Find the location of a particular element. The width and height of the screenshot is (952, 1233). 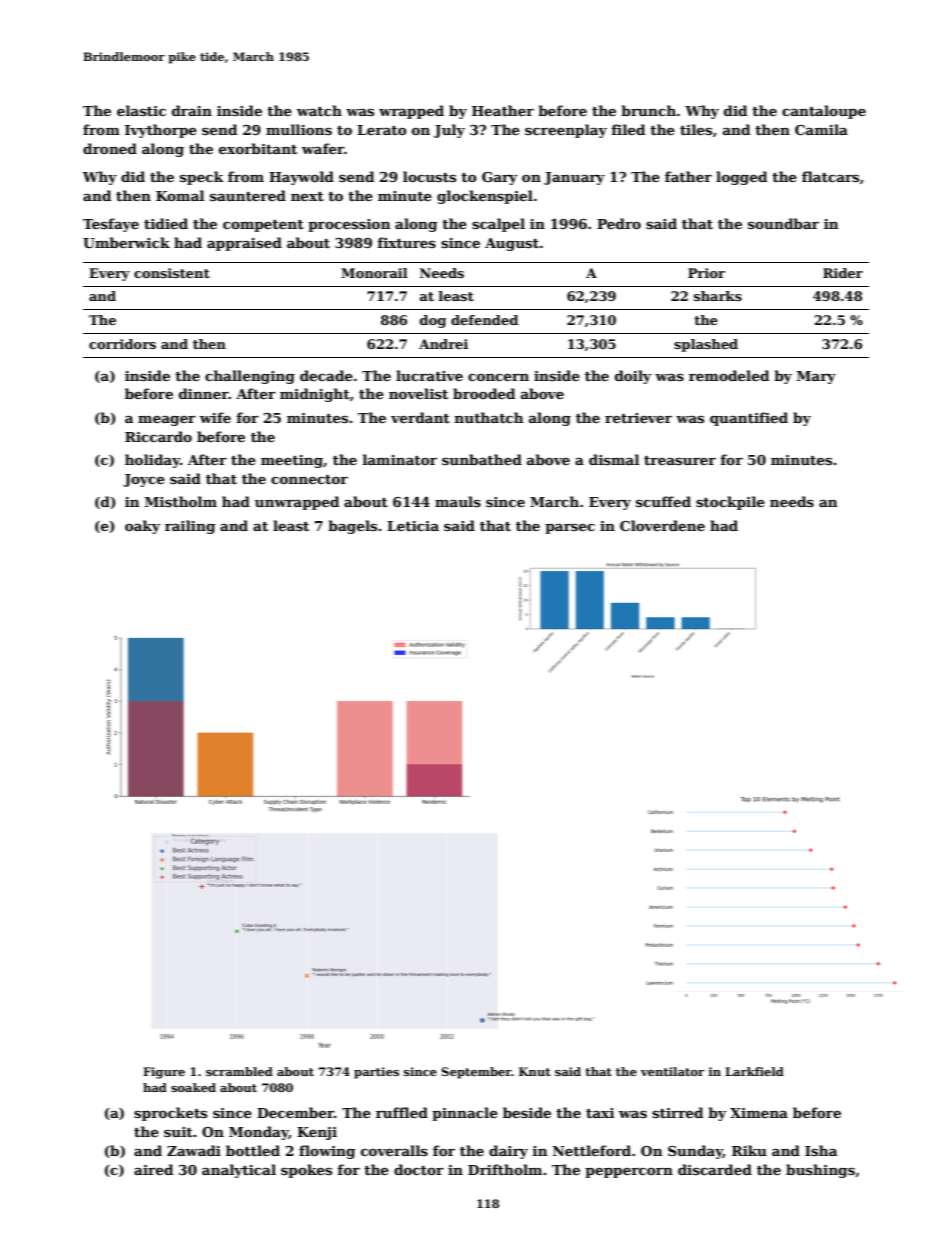

defended is located at coordinates (484, 320).
